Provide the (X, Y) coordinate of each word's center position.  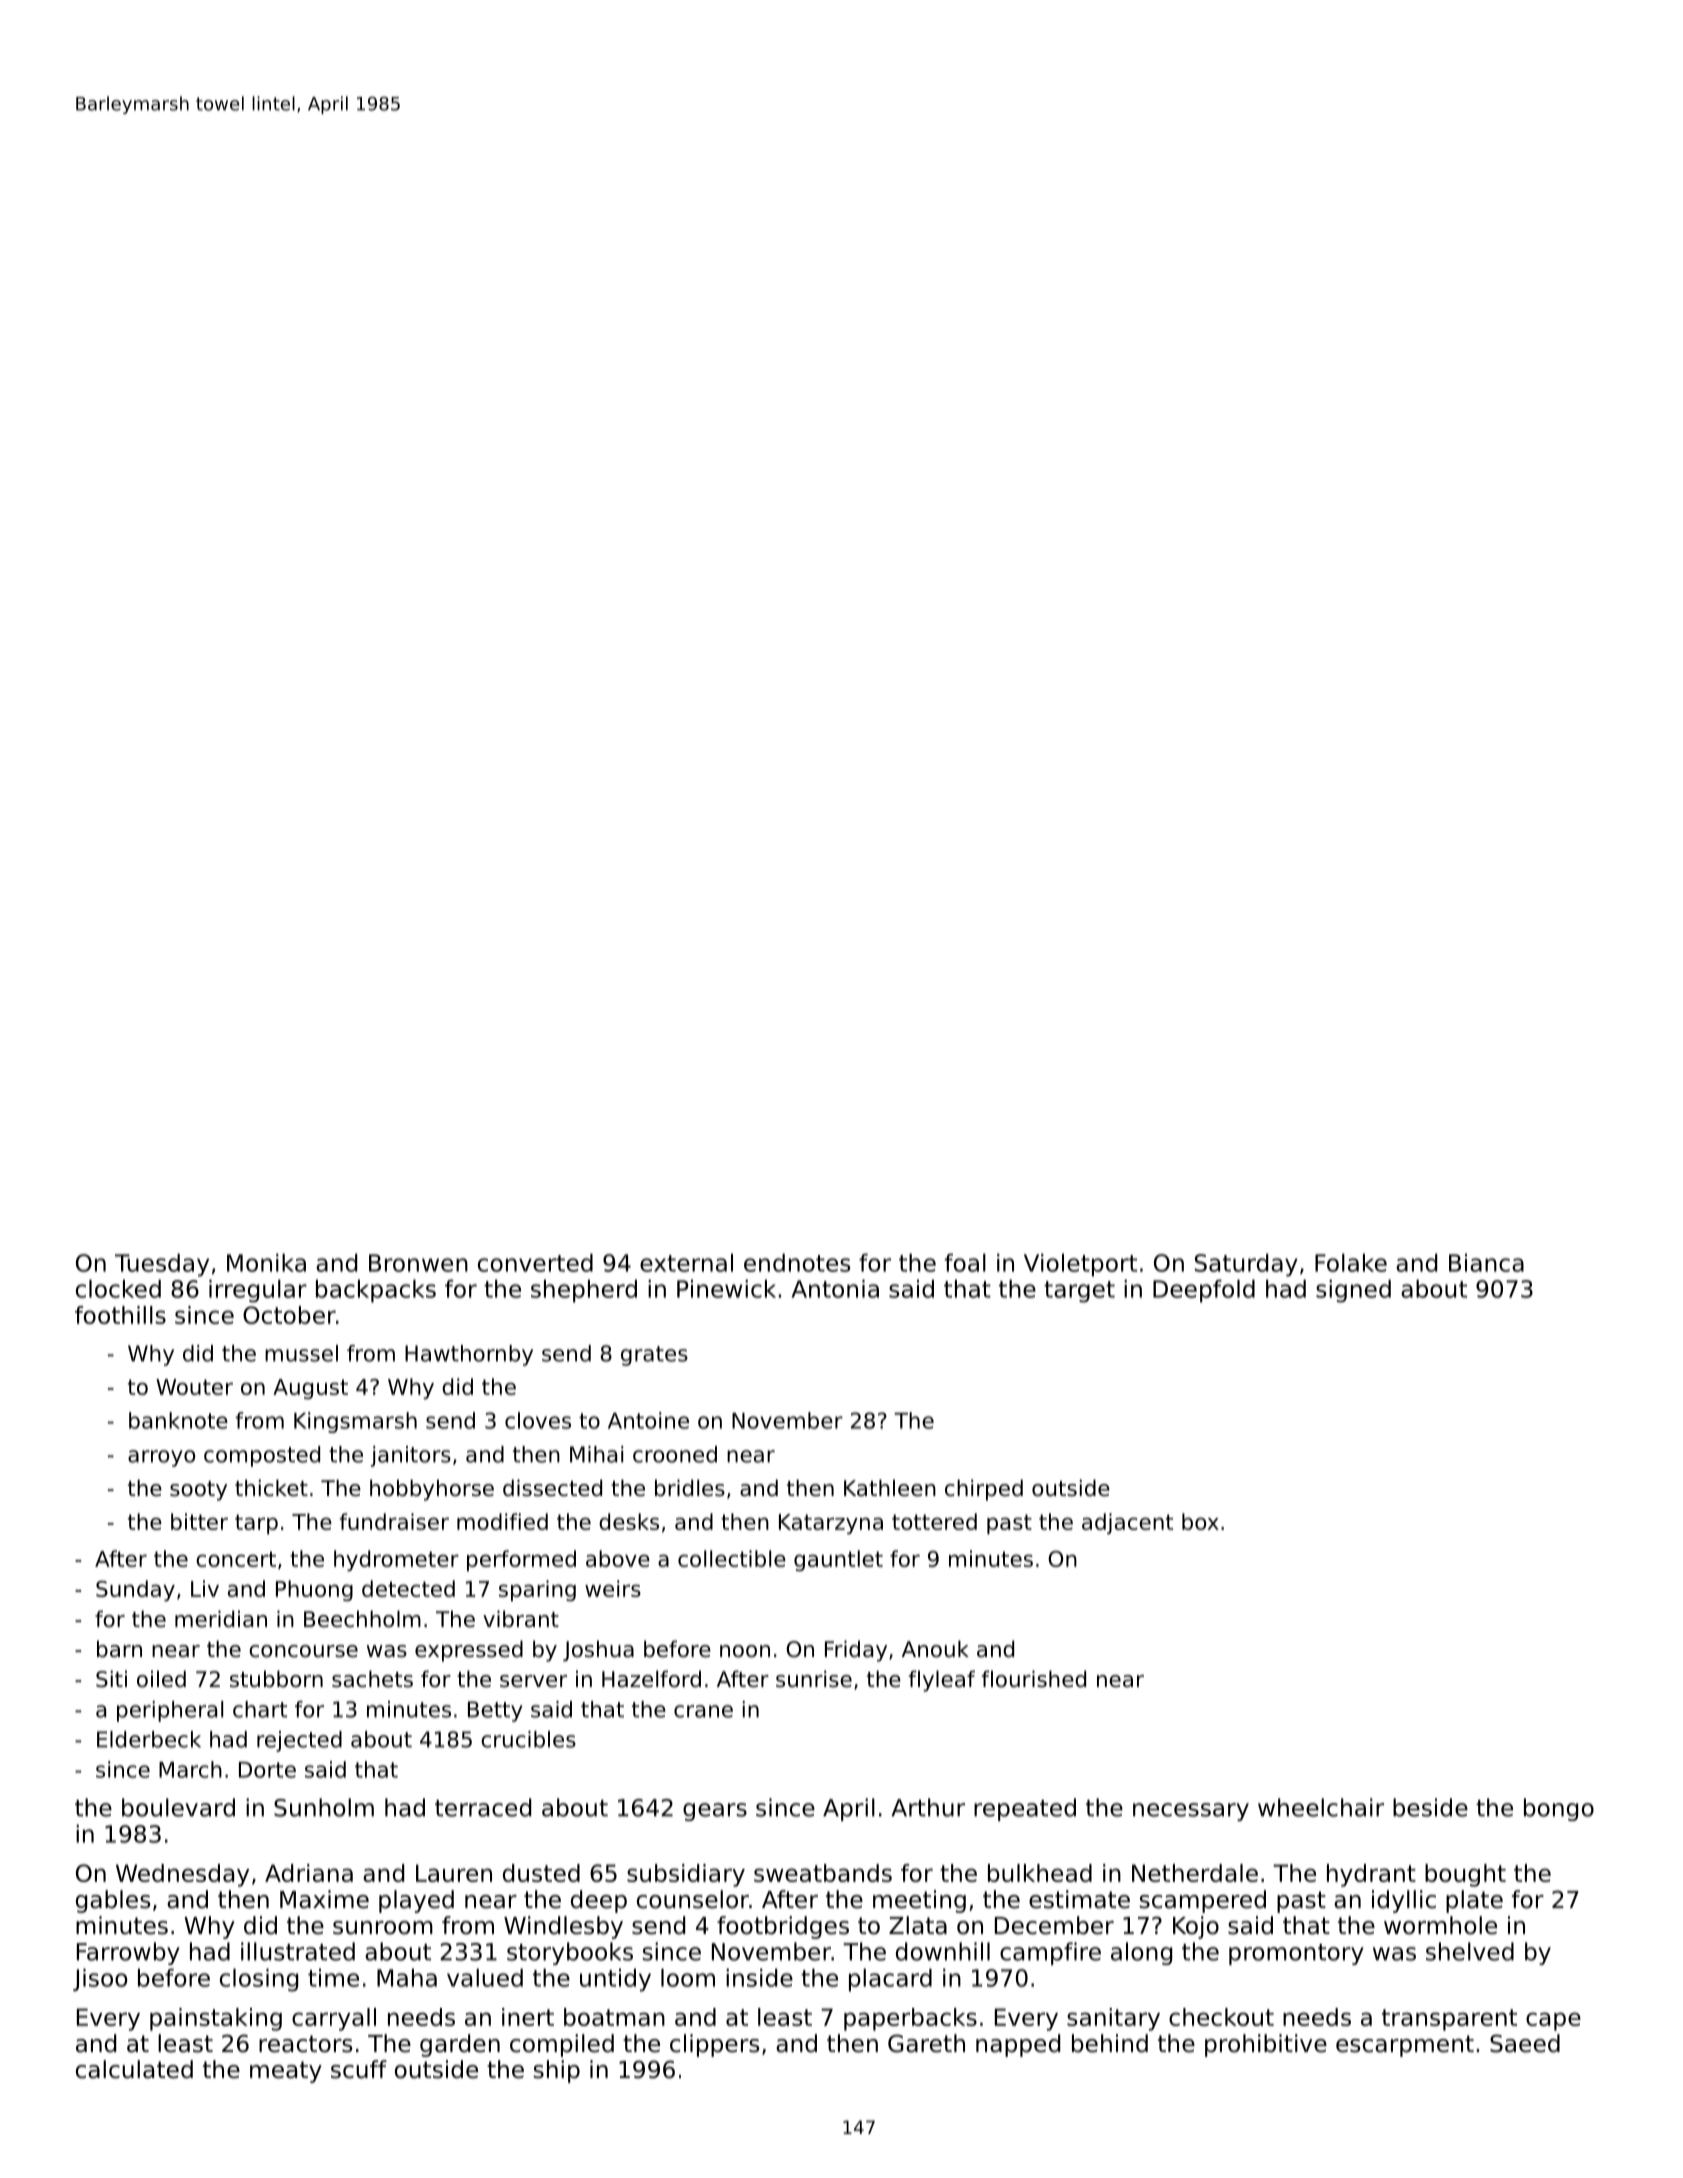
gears (715, 1812)
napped (1018, 2045)
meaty (286, 2072)
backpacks (376, 1291)
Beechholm (362, 1619)
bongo (1559, 1809)
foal (965, 1262)
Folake (1351, 1262)
